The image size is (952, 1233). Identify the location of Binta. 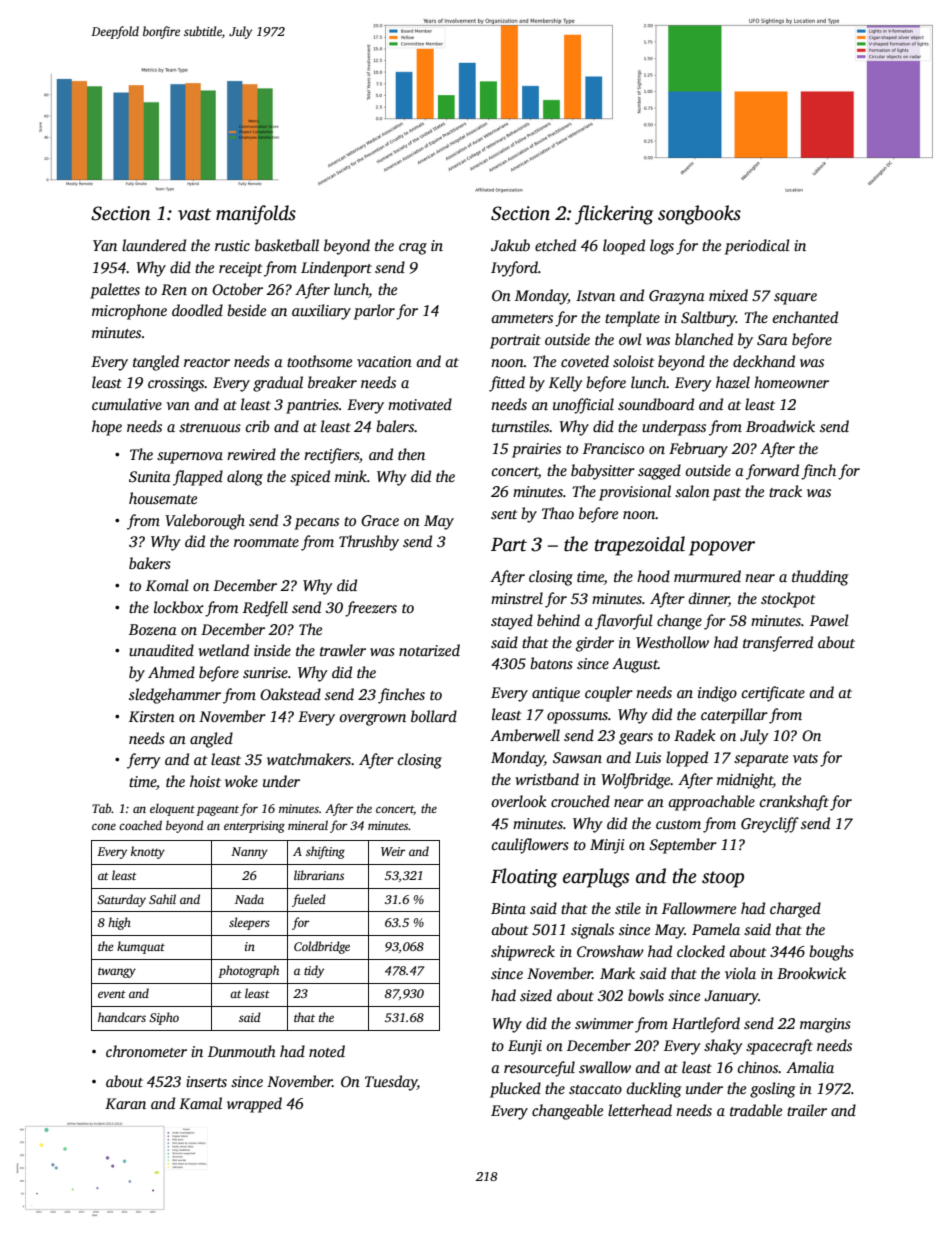
(508, 908).
